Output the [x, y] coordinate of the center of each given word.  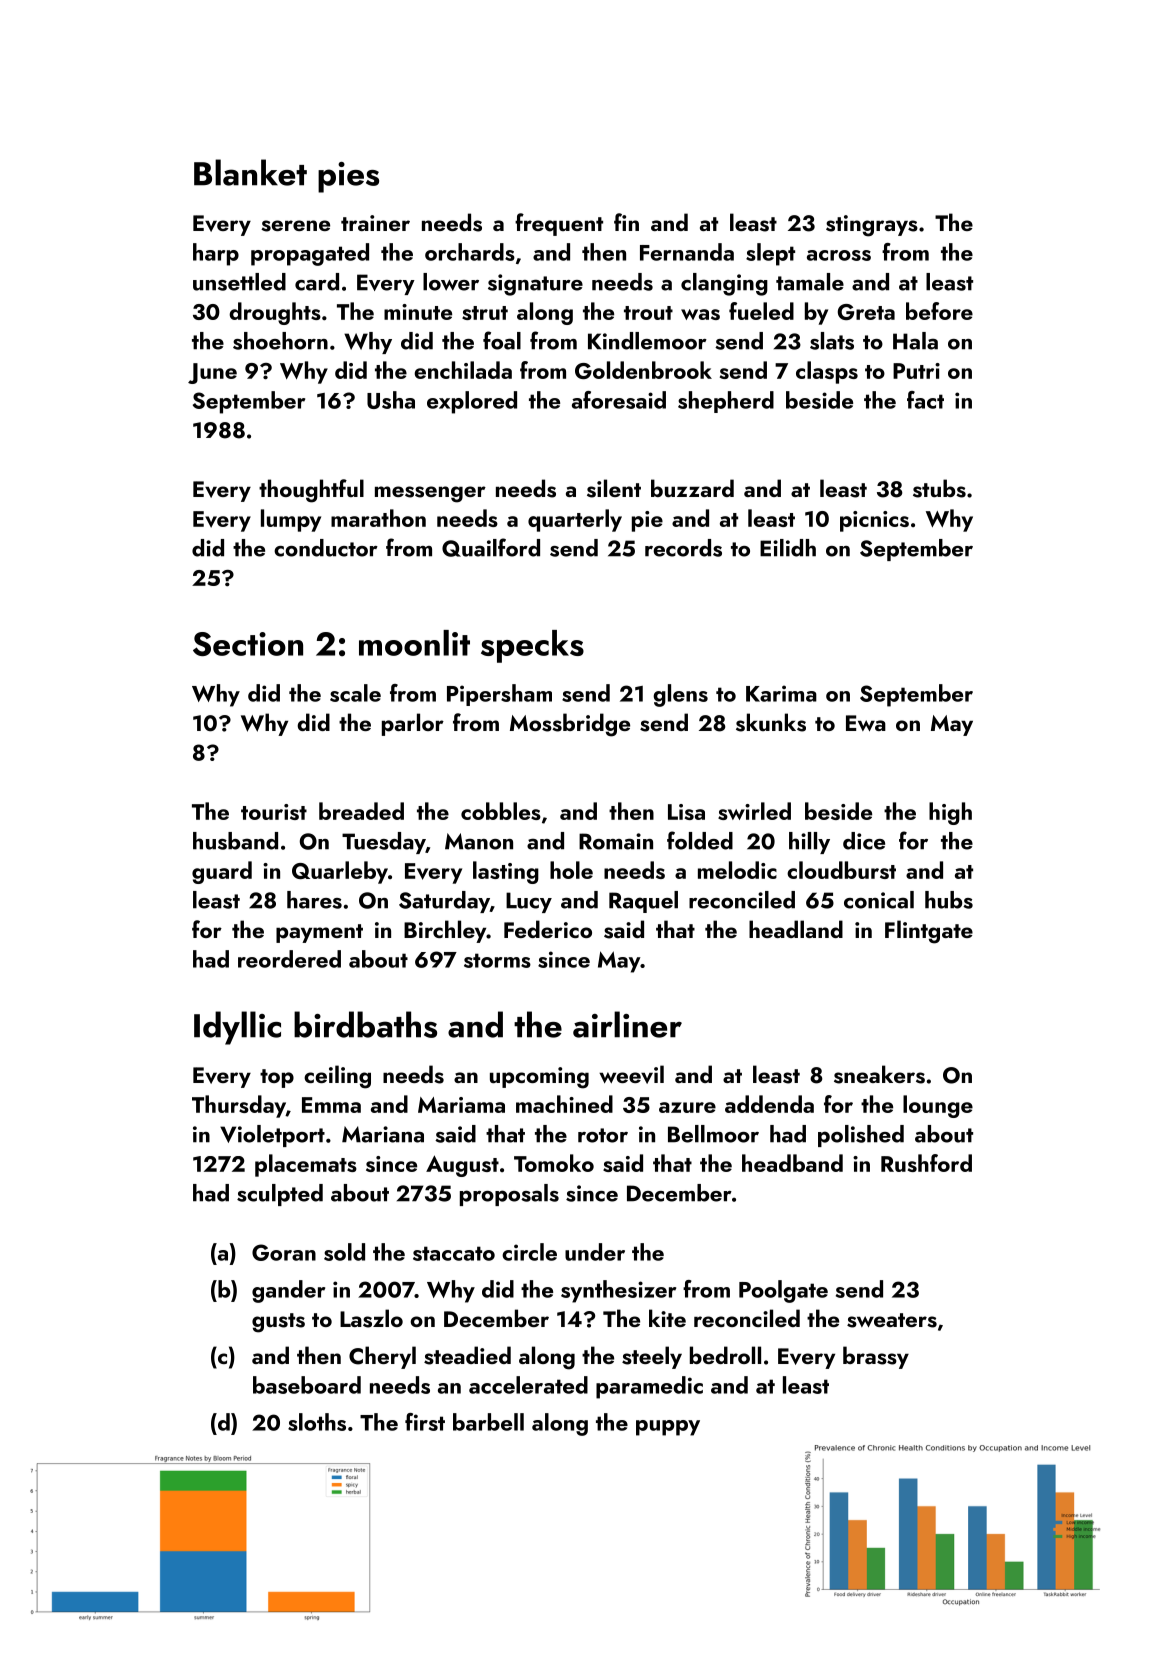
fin [626, 222]
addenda [769, 1104]
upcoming [539, 1078]
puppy [668, 1428]
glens [680, 695]
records [683, 548]
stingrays [872, 226]
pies [348, 177]
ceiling [337, 1077]
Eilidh [788, 548]
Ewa [866, 723]
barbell [488, 1422]
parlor [413, 724]
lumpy [291, 520]
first [425, 1422]
